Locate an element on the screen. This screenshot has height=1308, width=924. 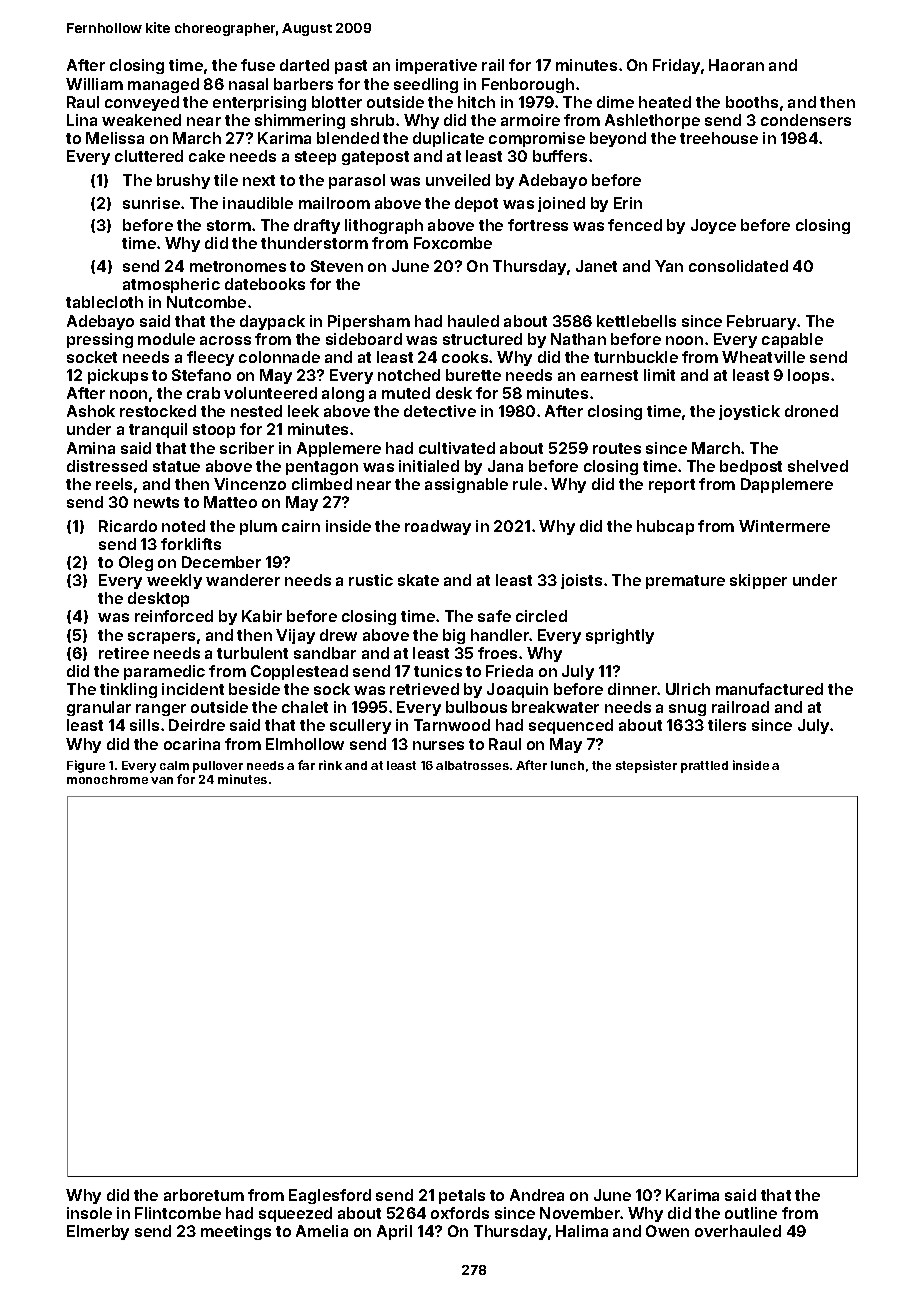
imperative is located at coordinates (436, 66).
